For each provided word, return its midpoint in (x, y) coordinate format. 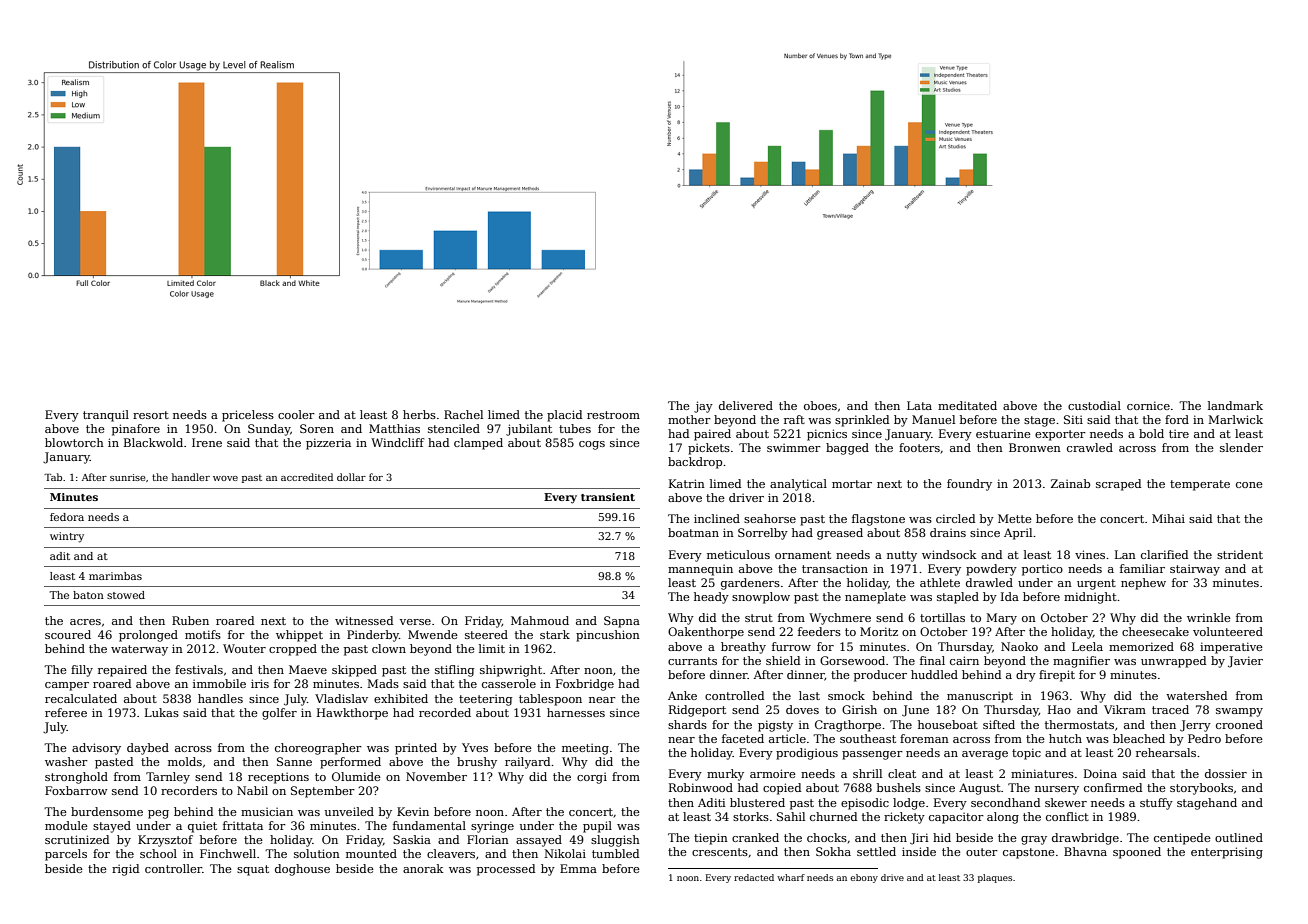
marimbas (115, 576)
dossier (1226, 773)
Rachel (463, 414)
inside (919, 851)
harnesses (576, 712)
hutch (1065, 738)
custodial (1094, 405)
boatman (693, 532)
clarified (1164, 554)
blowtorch (74, 442)
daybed (148, 749)
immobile (219, 683)
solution (317, 853)
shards (687, 724)
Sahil (791, 816)
